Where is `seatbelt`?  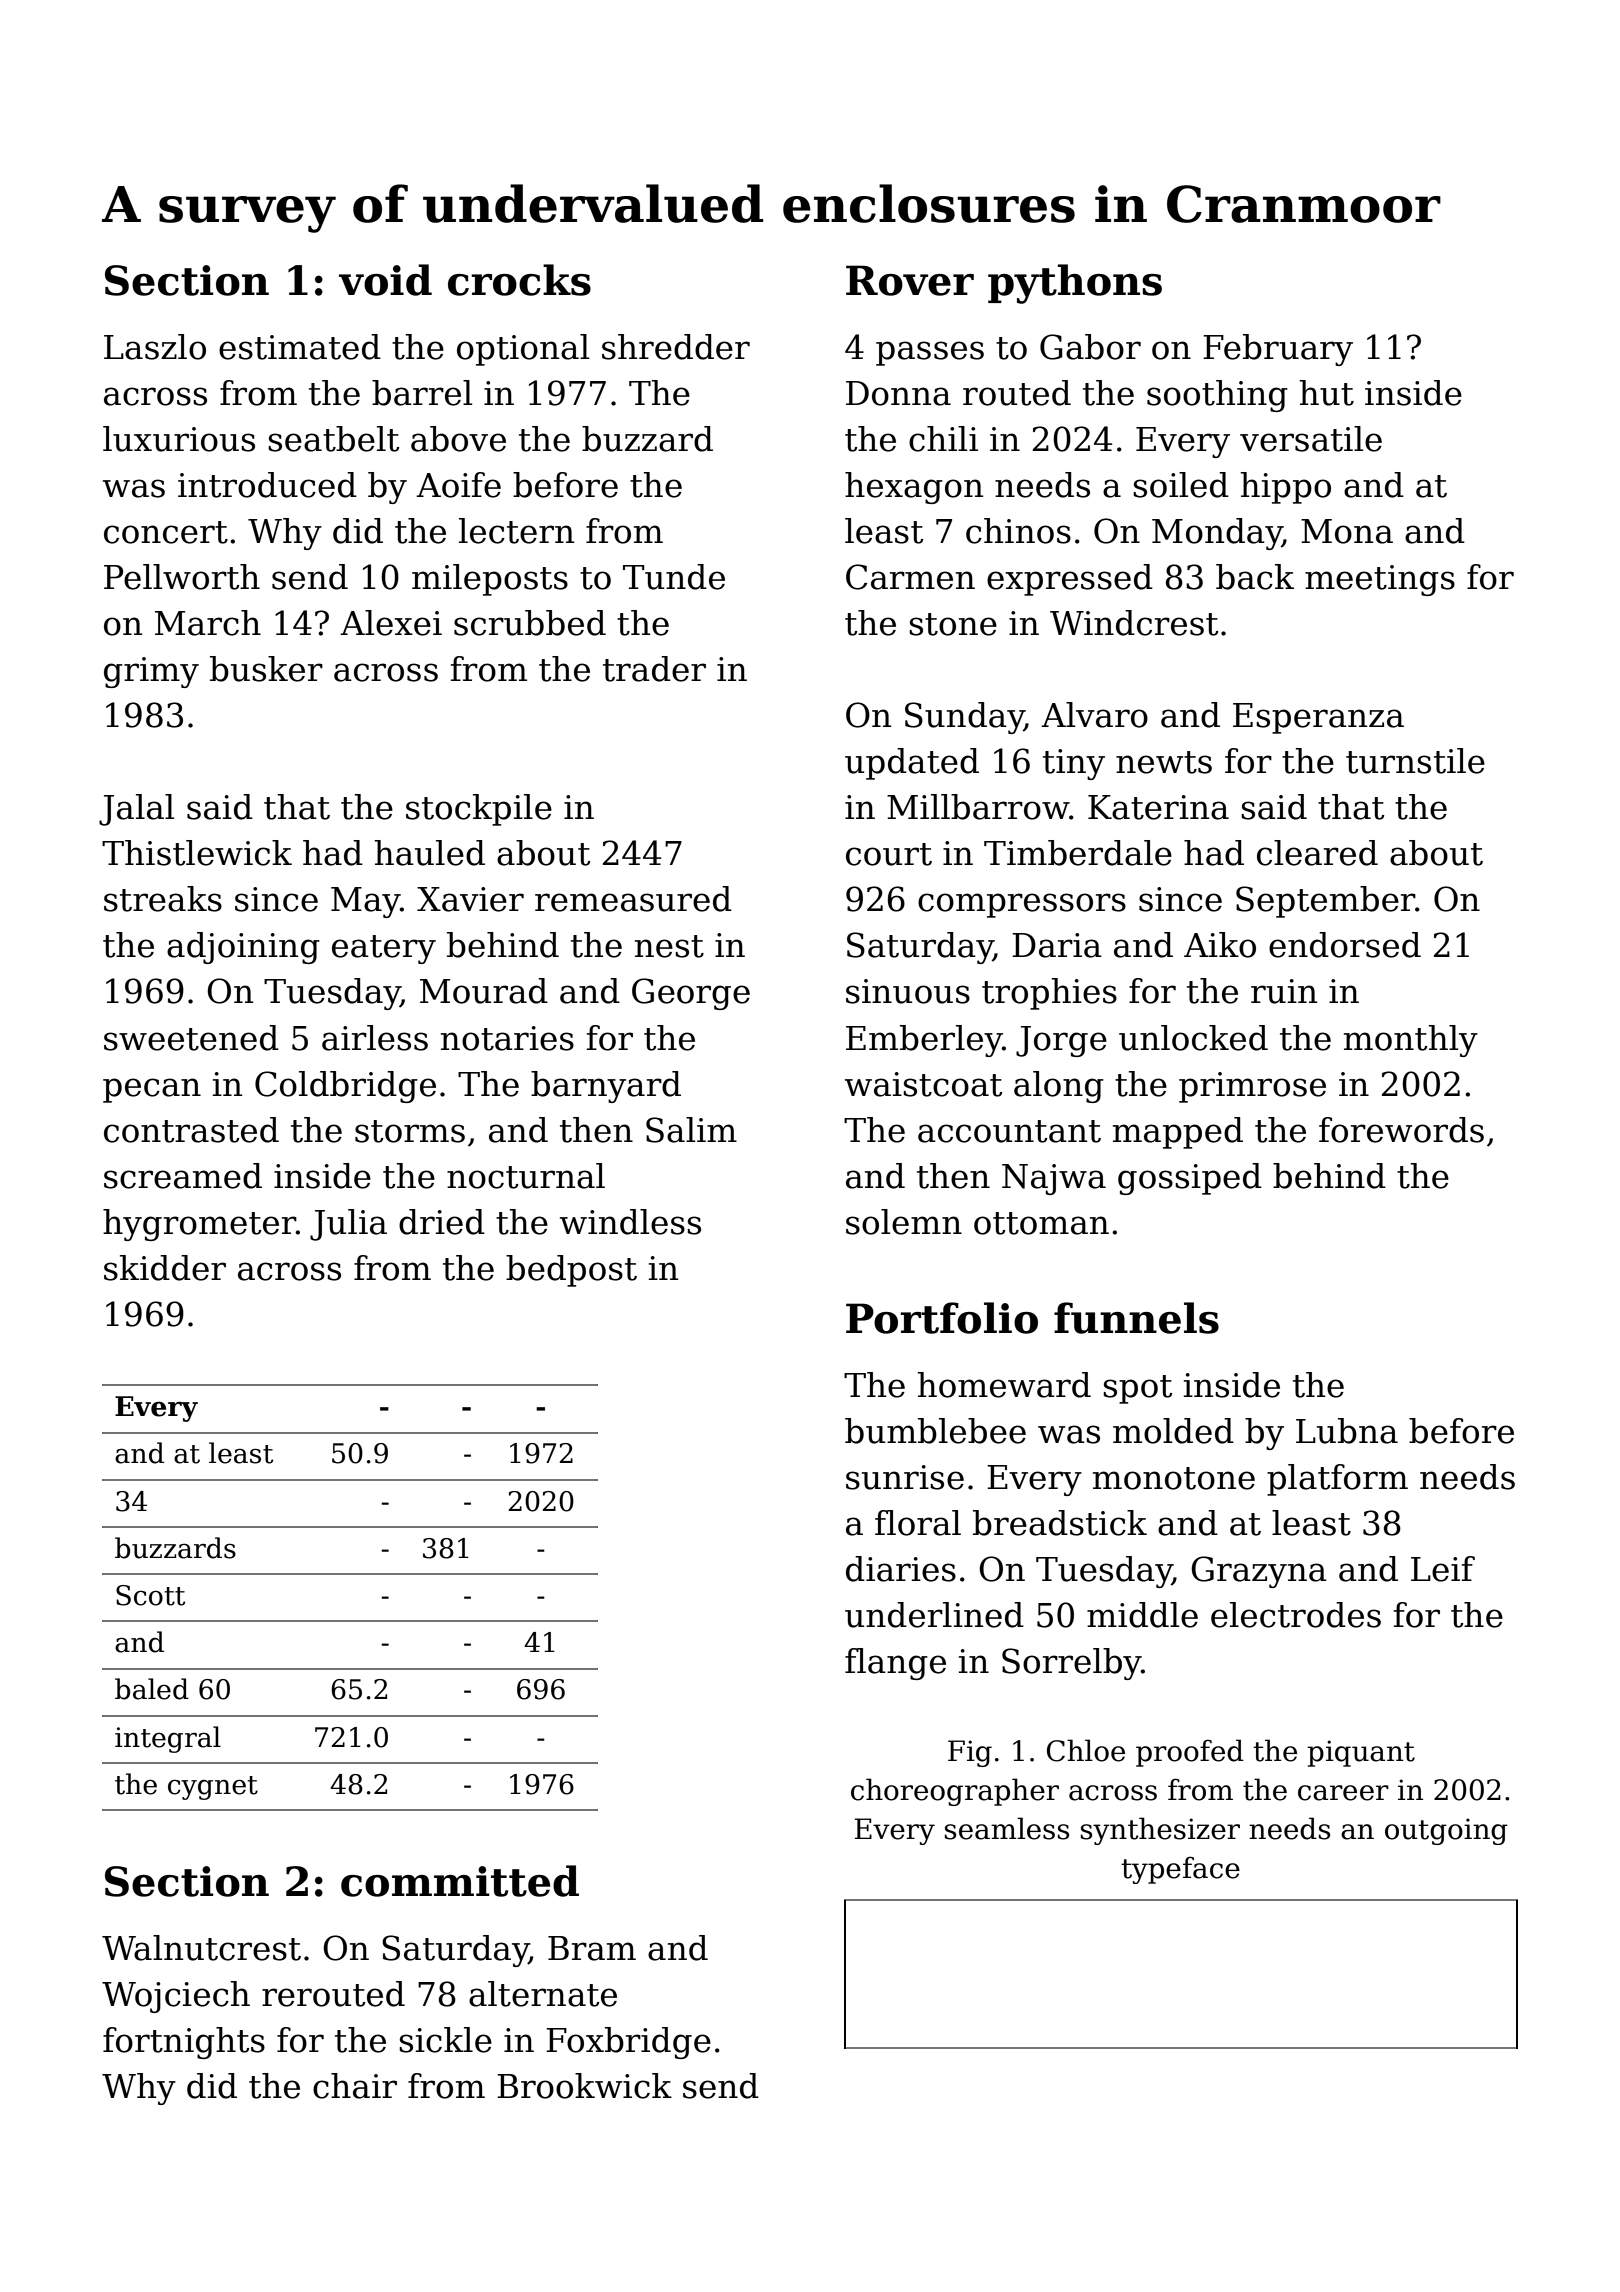
seatbelt is located at coordinates (333, 439).
